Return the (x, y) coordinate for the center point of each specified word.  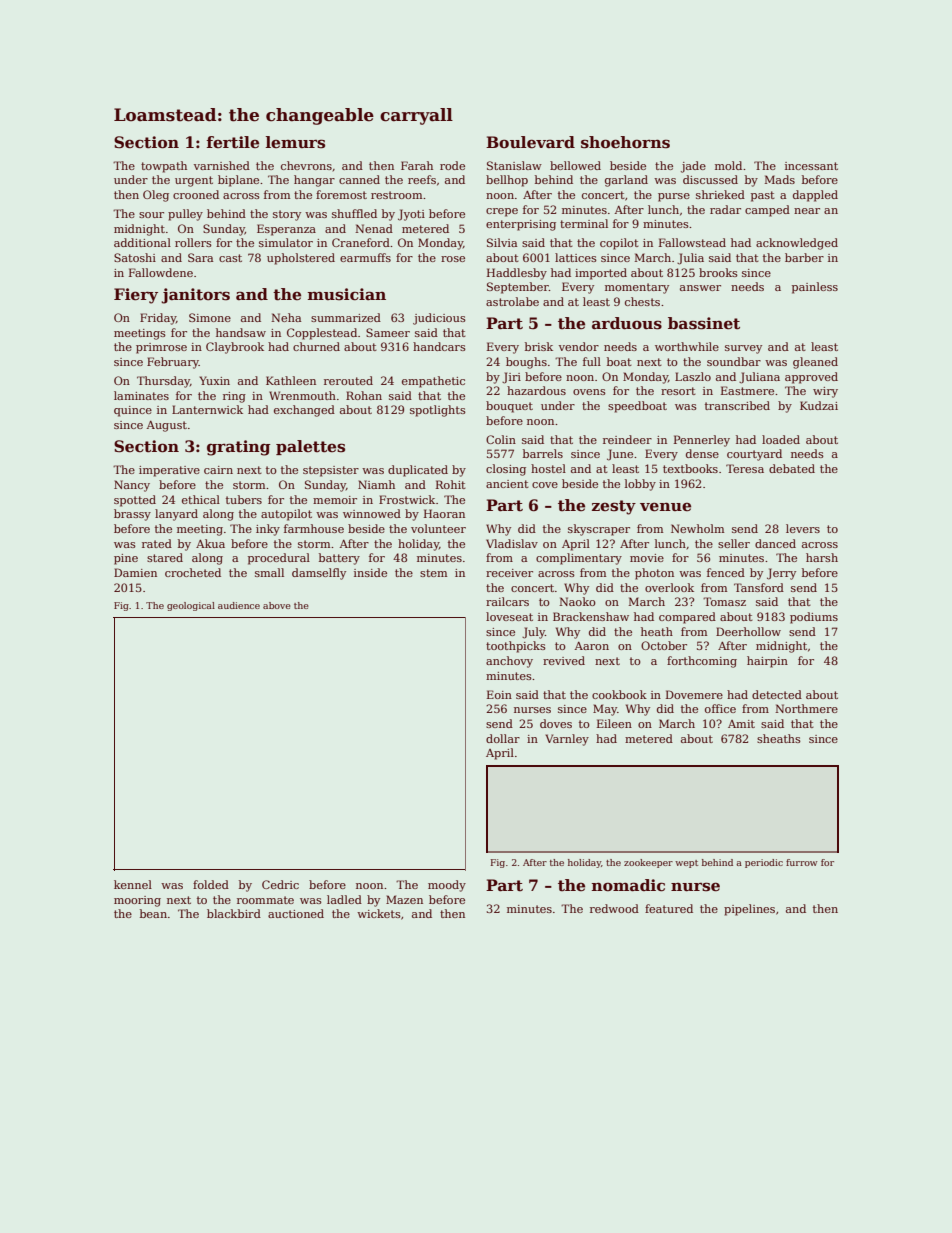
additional (142, 242)
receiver (509, 573)
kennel (133, 884)
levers (803, 528)
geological (191, 606)
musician (347, 294)
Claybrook (235, 348)
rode (452, 165)
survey (743, 349)
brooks (718, 272)
